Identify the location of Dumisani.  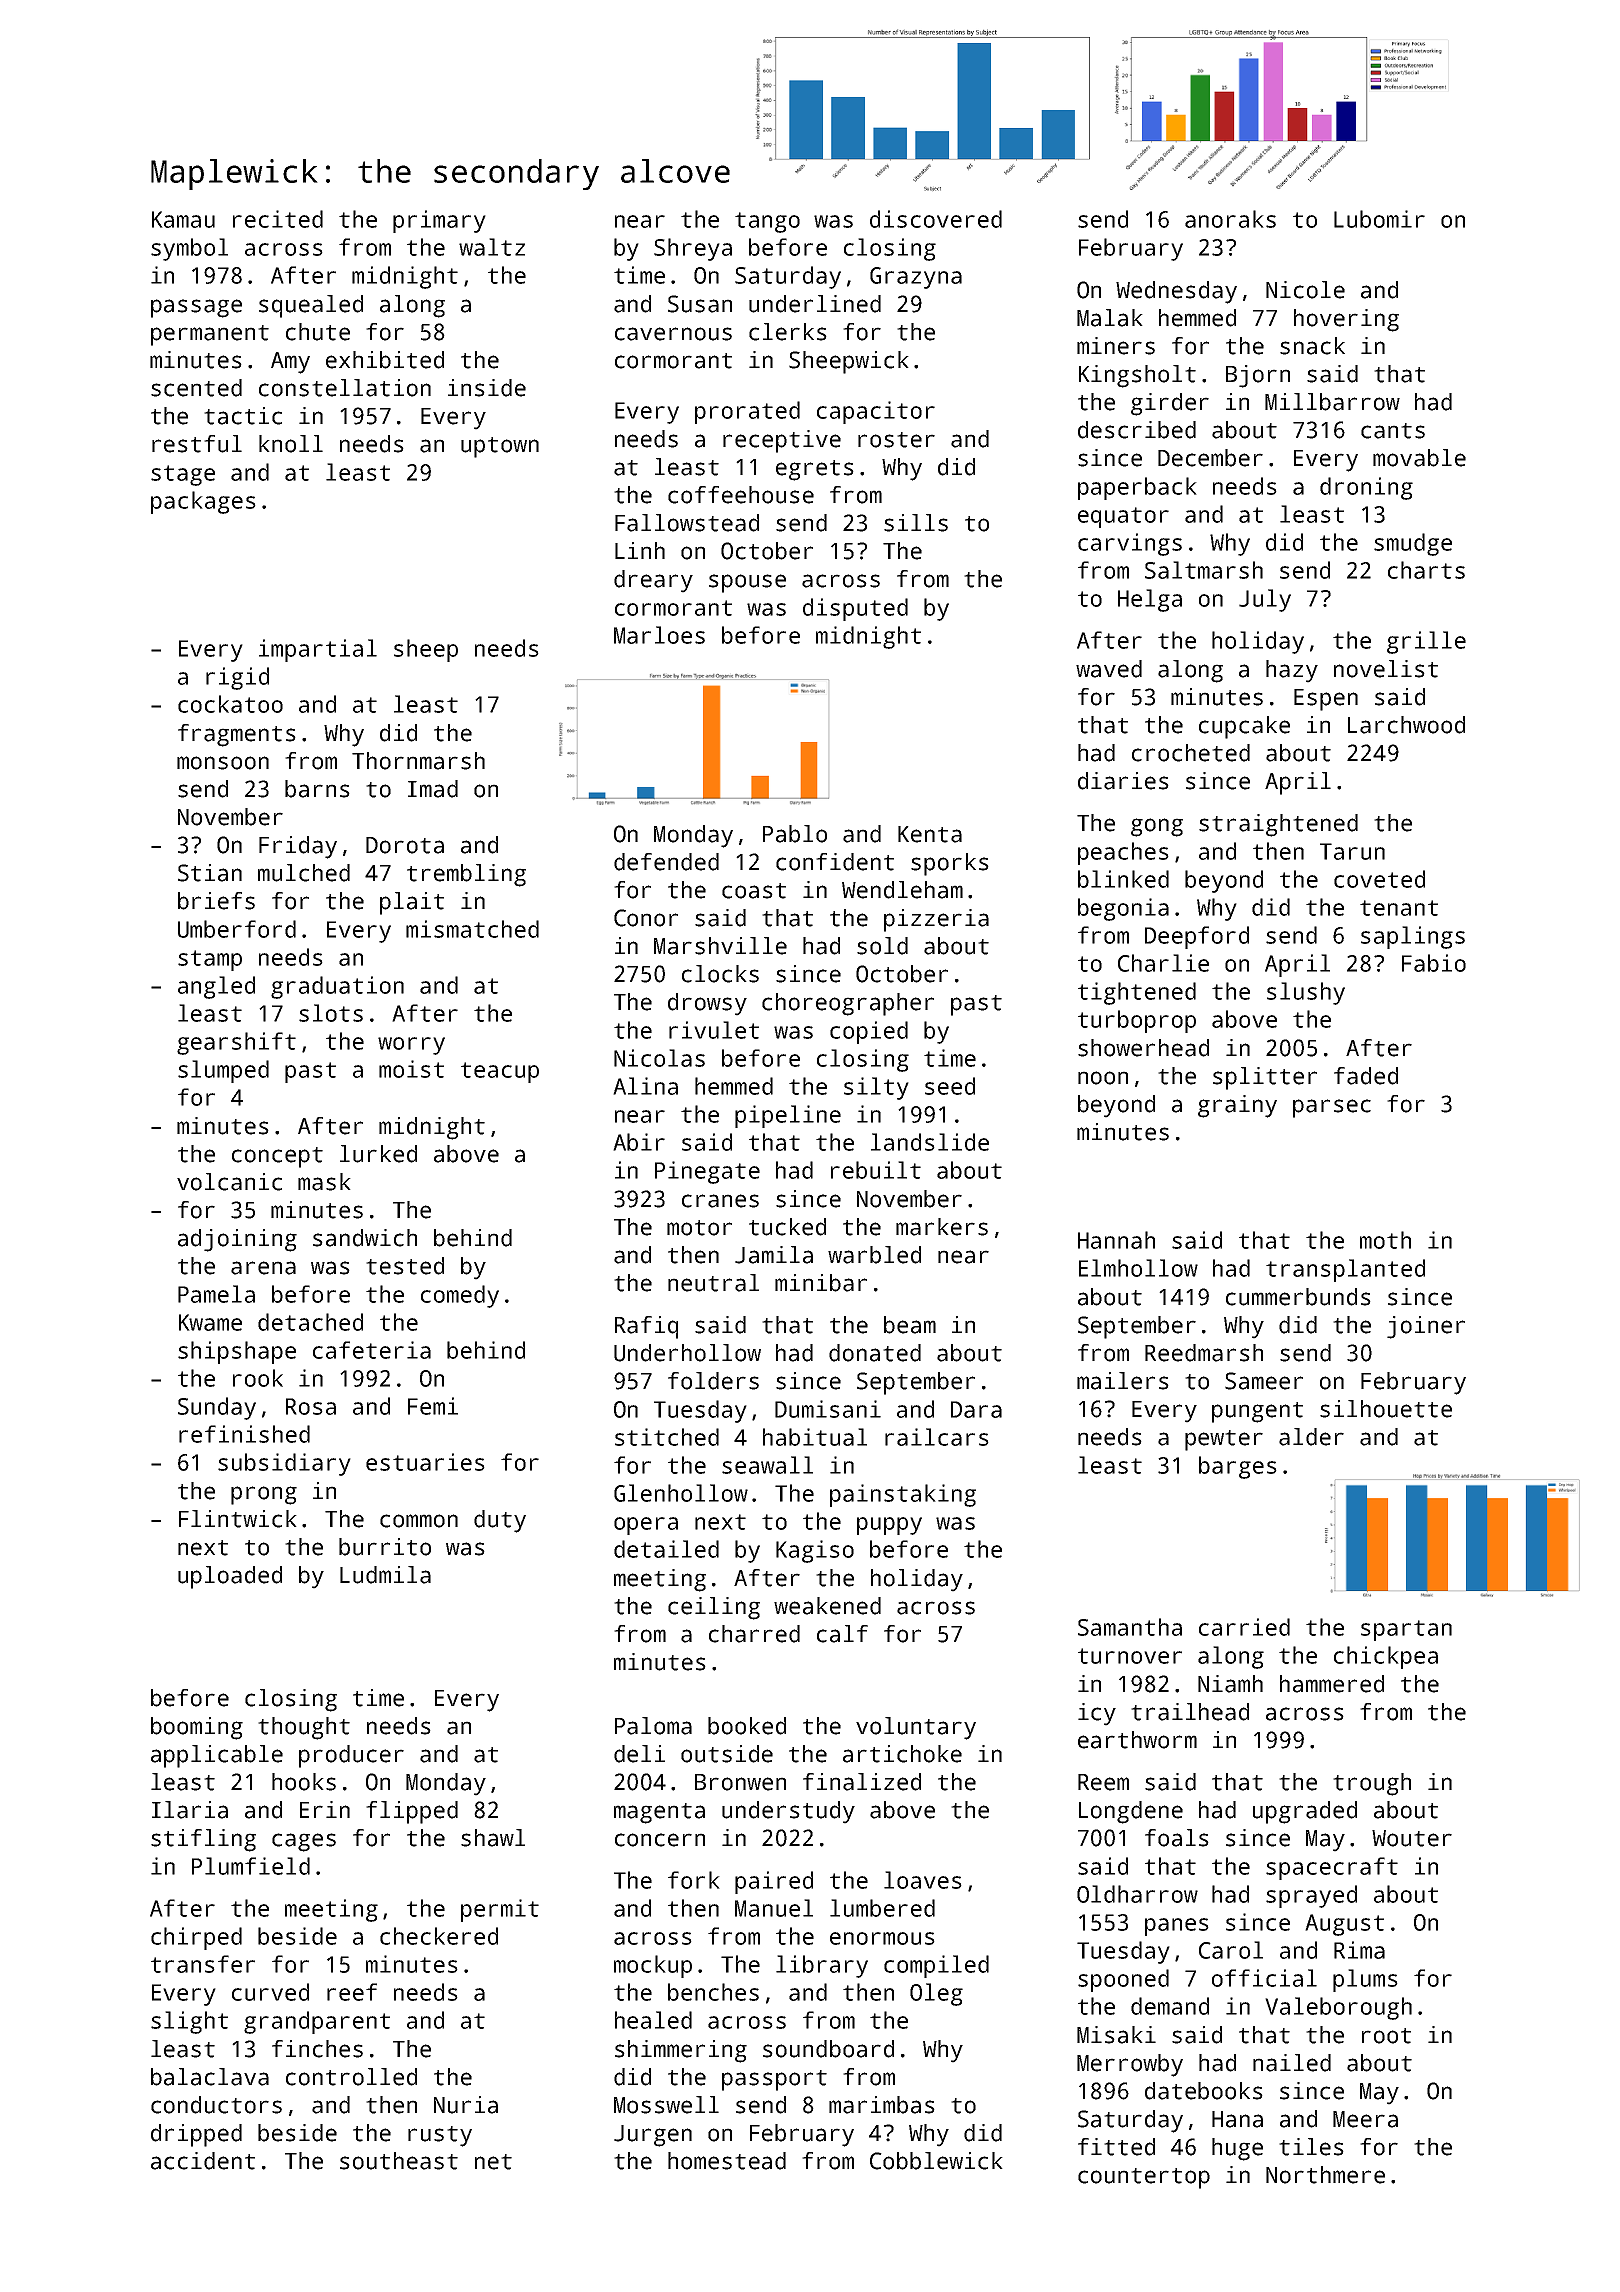
(828, 1409).
